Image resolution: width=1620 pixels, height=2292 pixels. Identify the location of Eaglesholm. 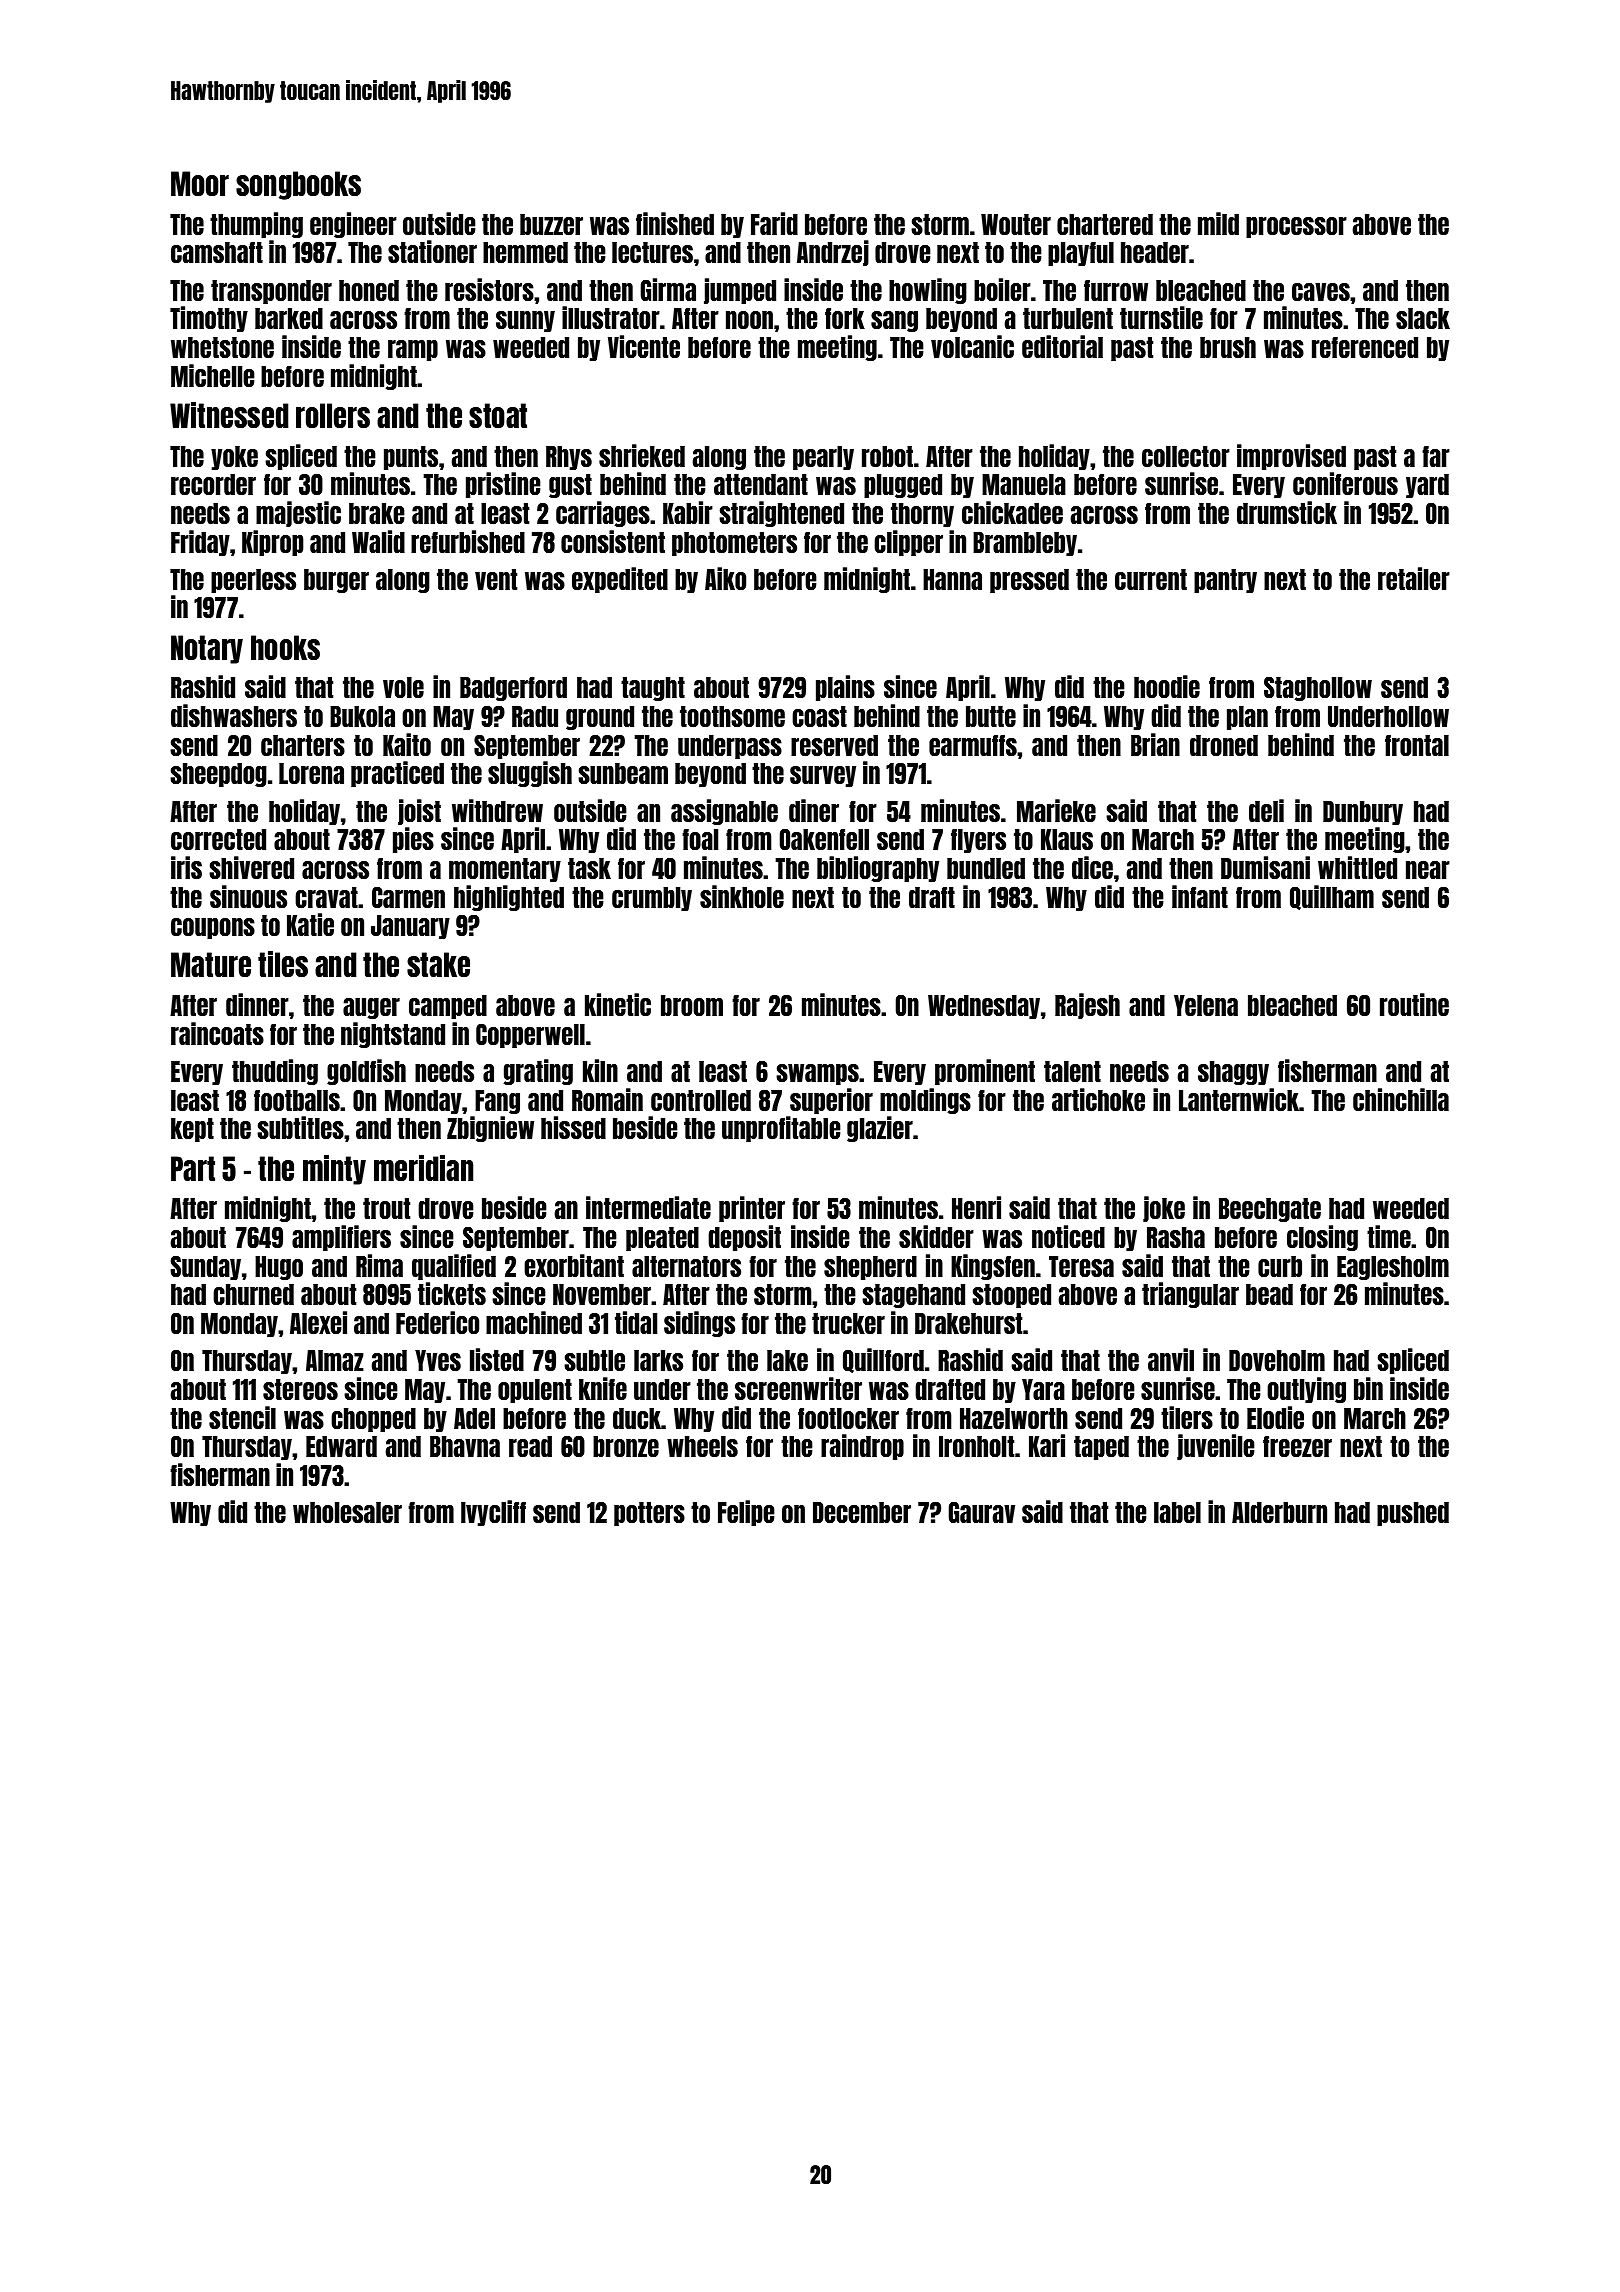
(1393, 1268).
